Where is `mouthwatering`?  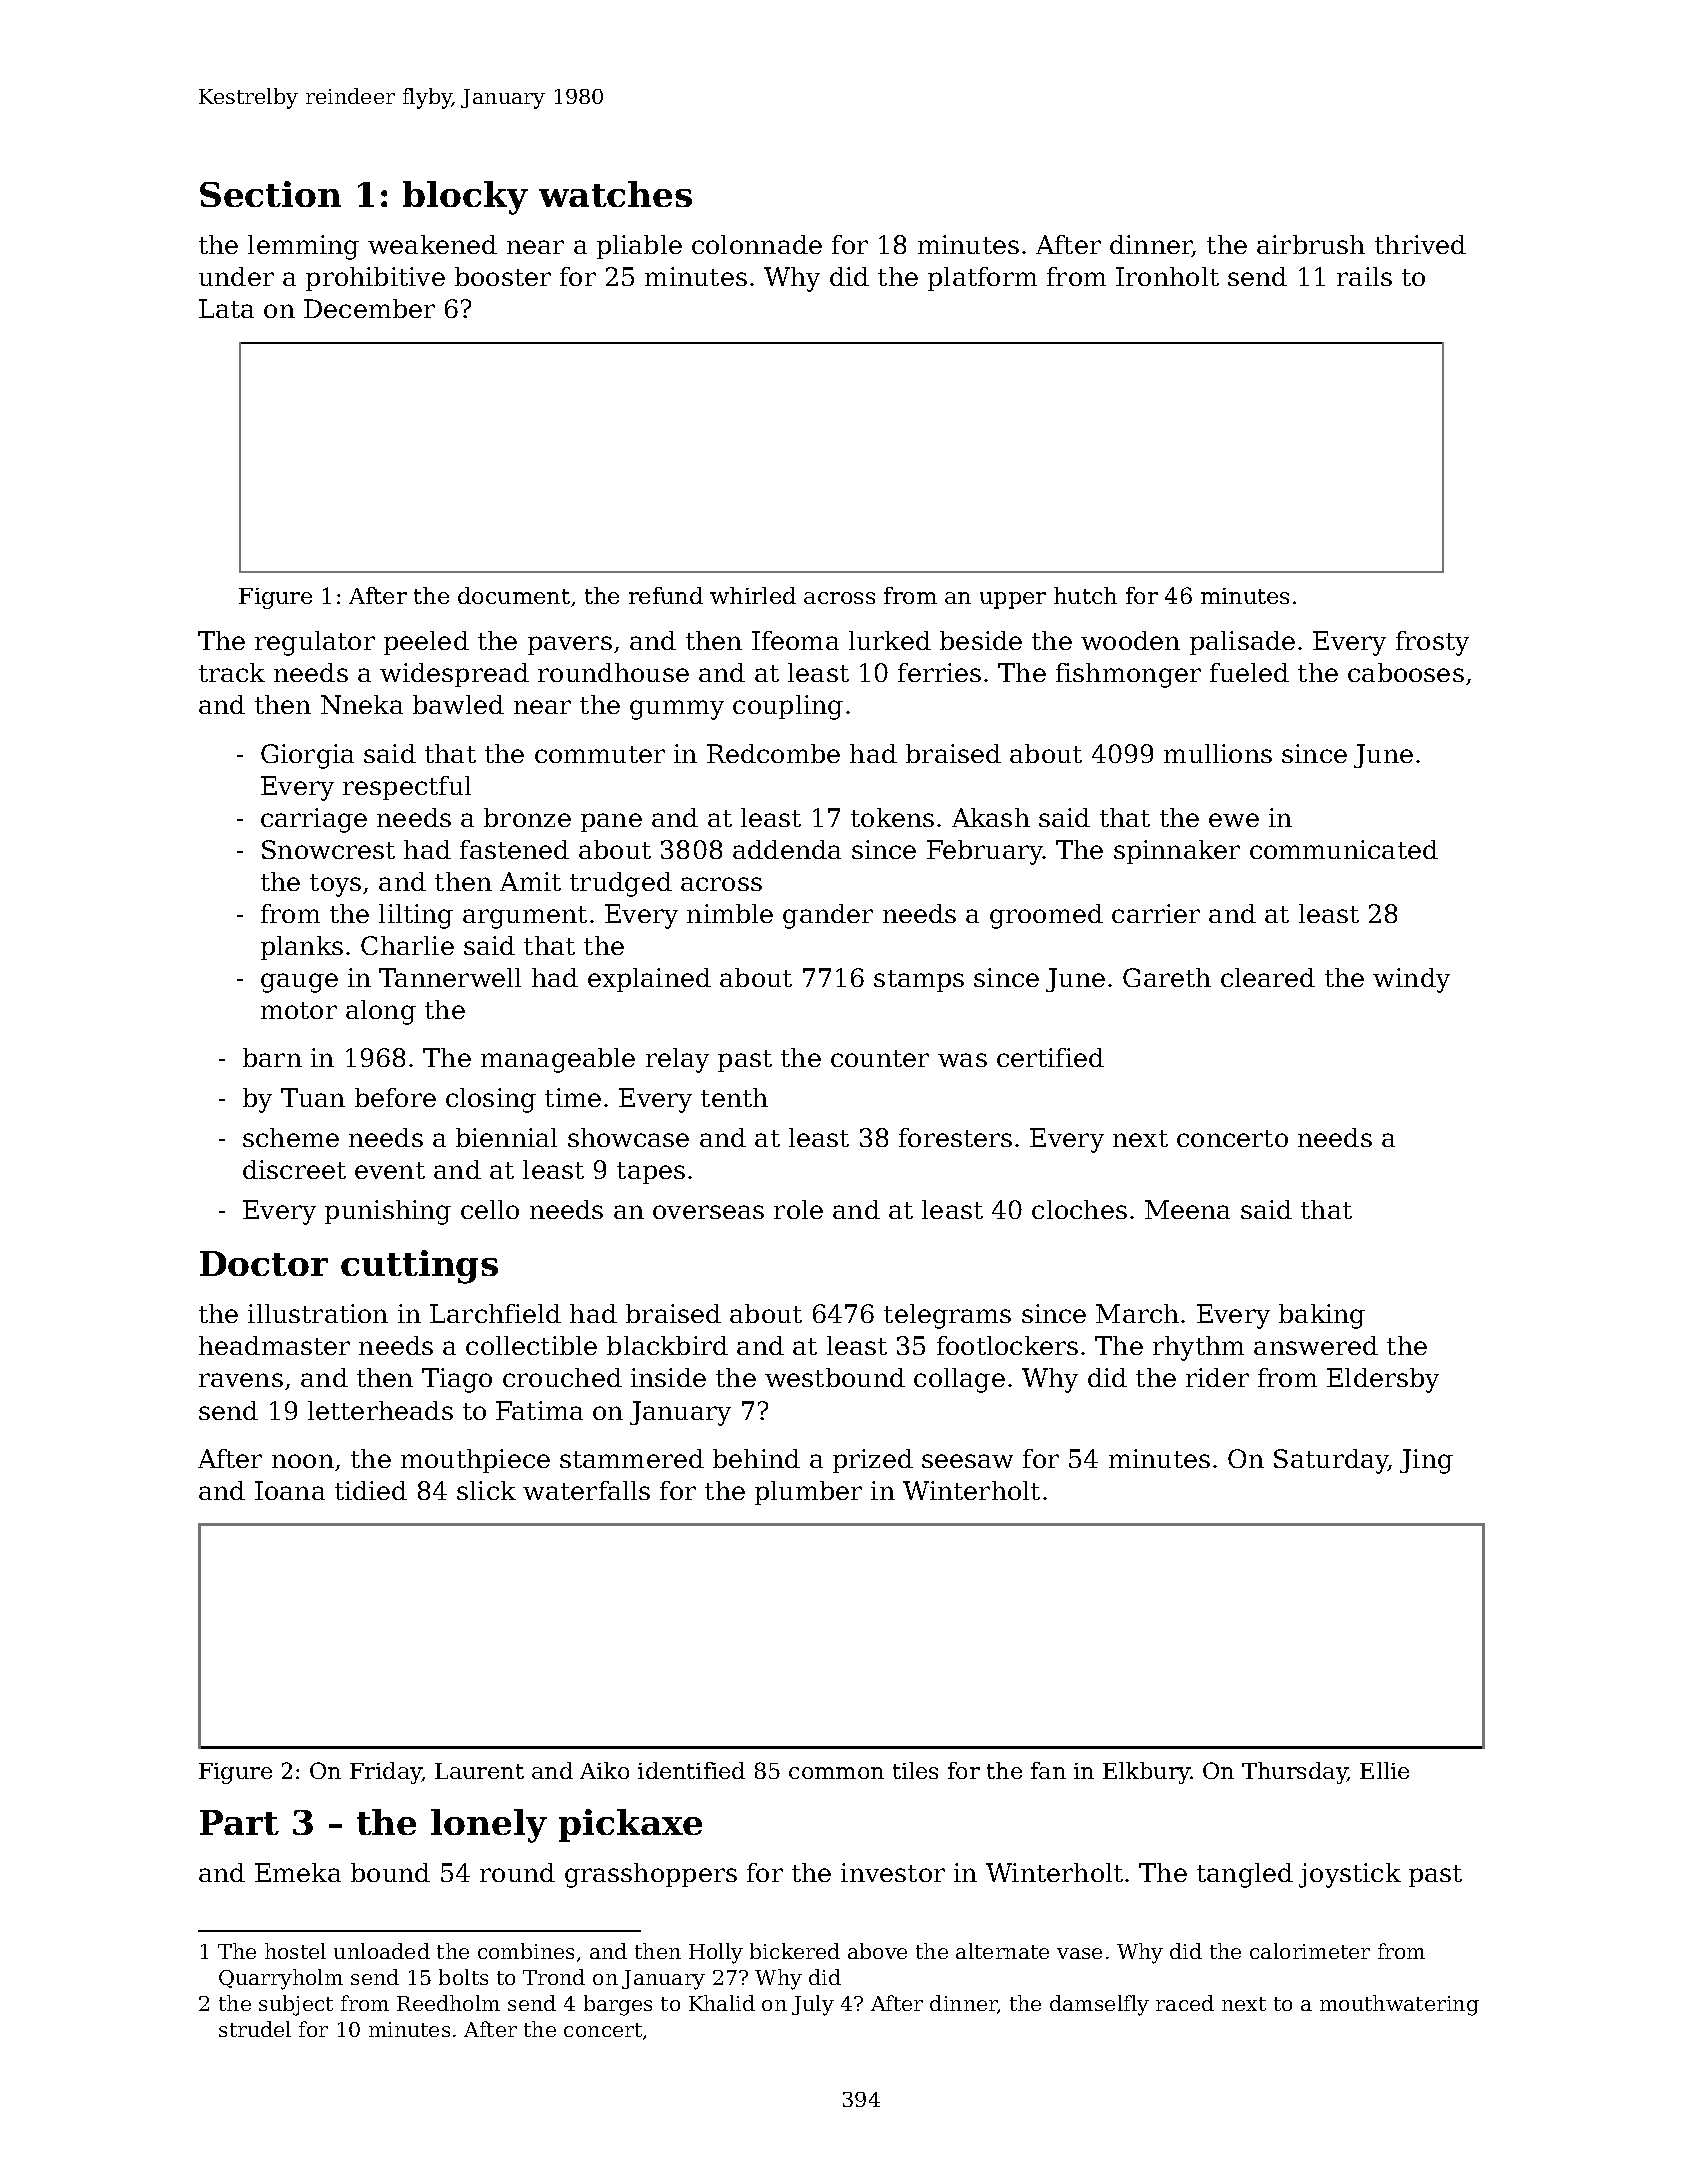
mouthwatering is located at coordinates (1399, 2005).
